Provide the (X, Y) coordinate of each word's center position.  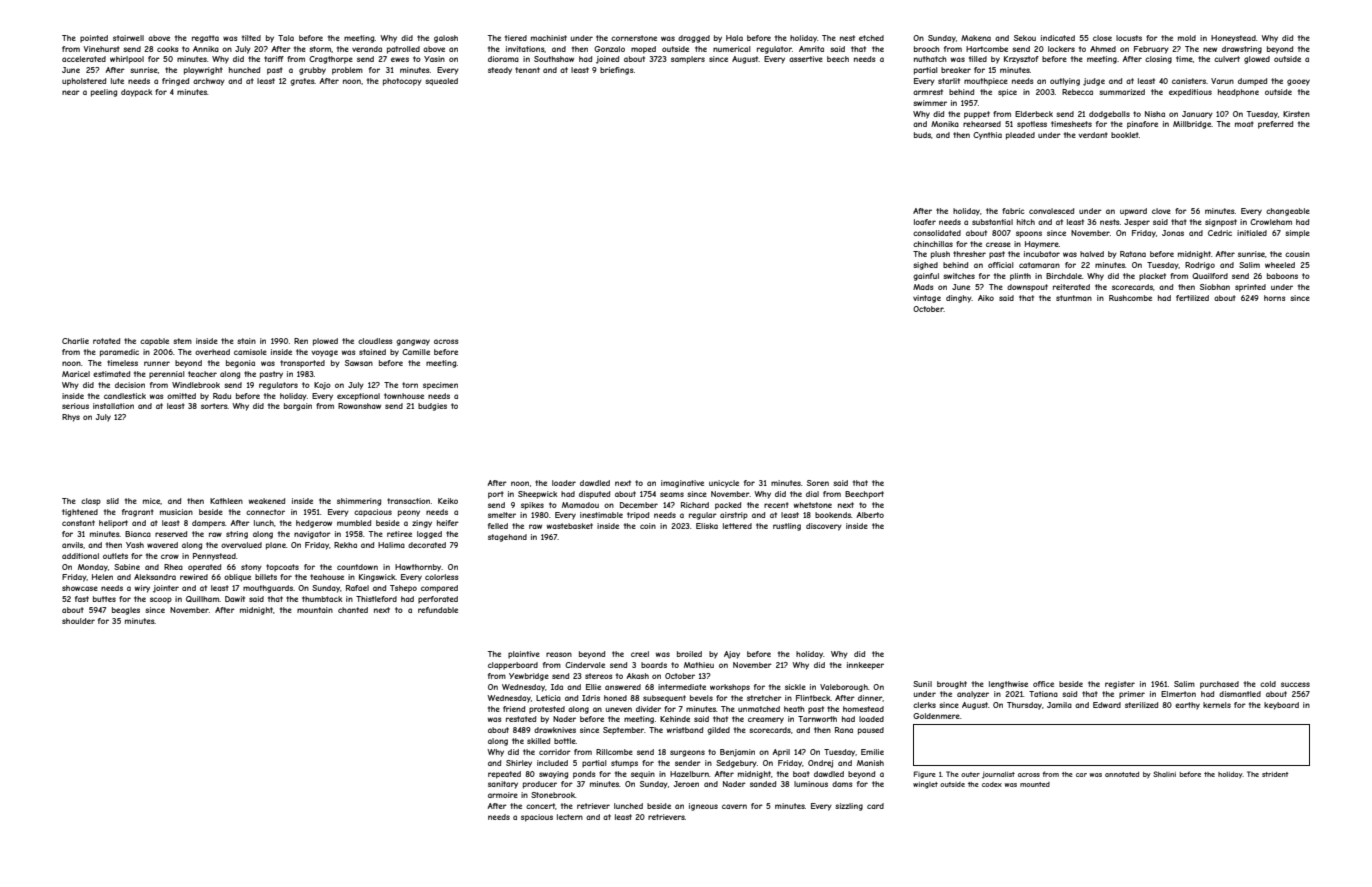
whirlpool (127, 60)
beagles (126, 611)
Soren (818, 483)
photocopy (402, 82)
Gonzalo (609, 49)
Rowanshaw (359, 406)
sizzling (849, 807)
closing (1158, 60)
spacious (537, 818)
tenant (527, 70)
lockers (1061, 49)
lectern (570, 817)
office (1043, 684)
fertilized (1192, 298)
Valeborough (844, 688)
